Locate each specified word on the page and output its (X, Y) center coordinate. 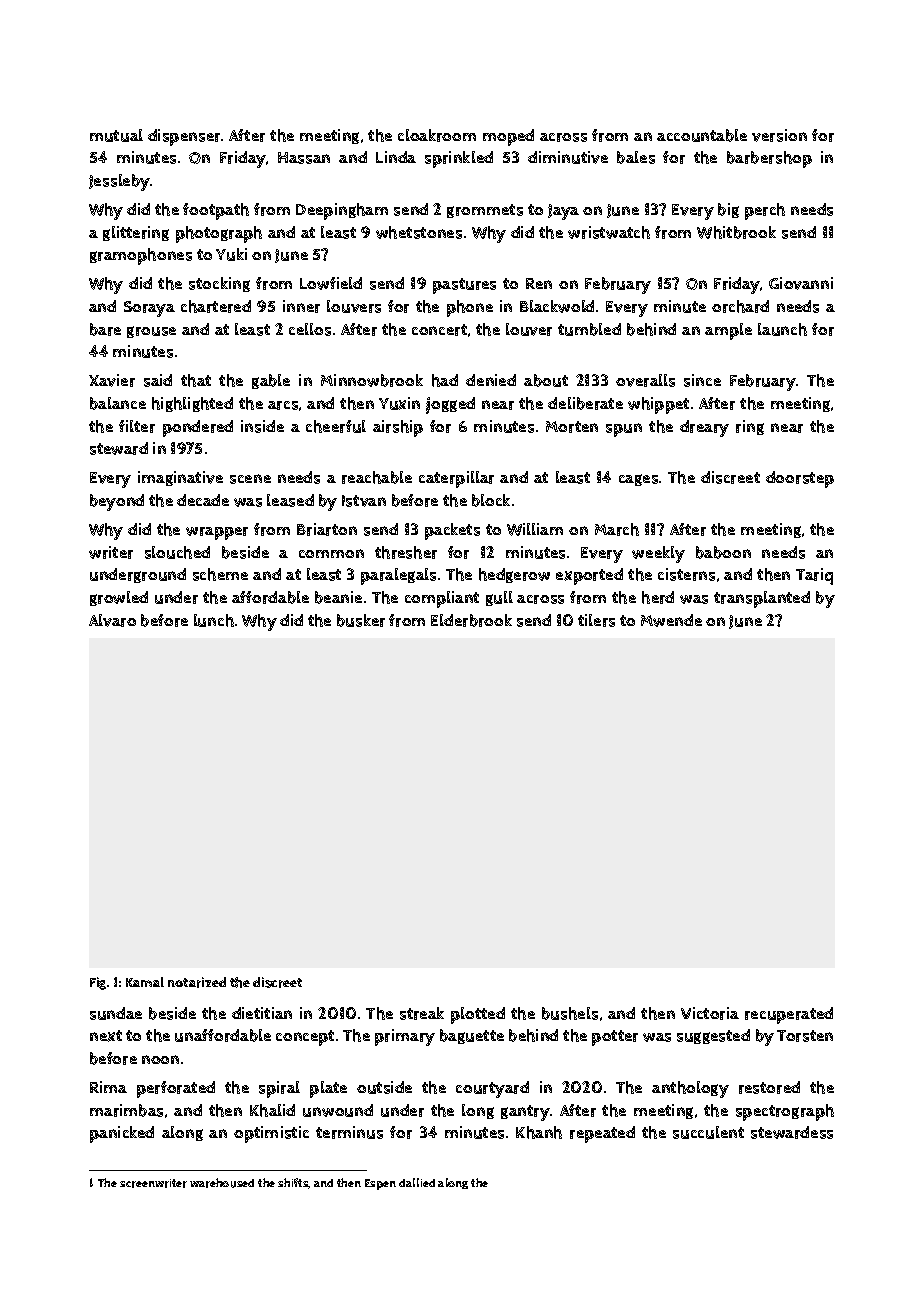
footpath (216, 211)
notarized (197, 982)
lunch (214, 620)
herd (658, 597)
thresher (406, 552)
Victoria (710, 1013)
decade (203, 500)
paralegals (398, 576)
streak (422, 1013)
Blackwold (557, 306)
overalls (645, 380)
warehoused (222, 1183)
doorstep (800, 479)
